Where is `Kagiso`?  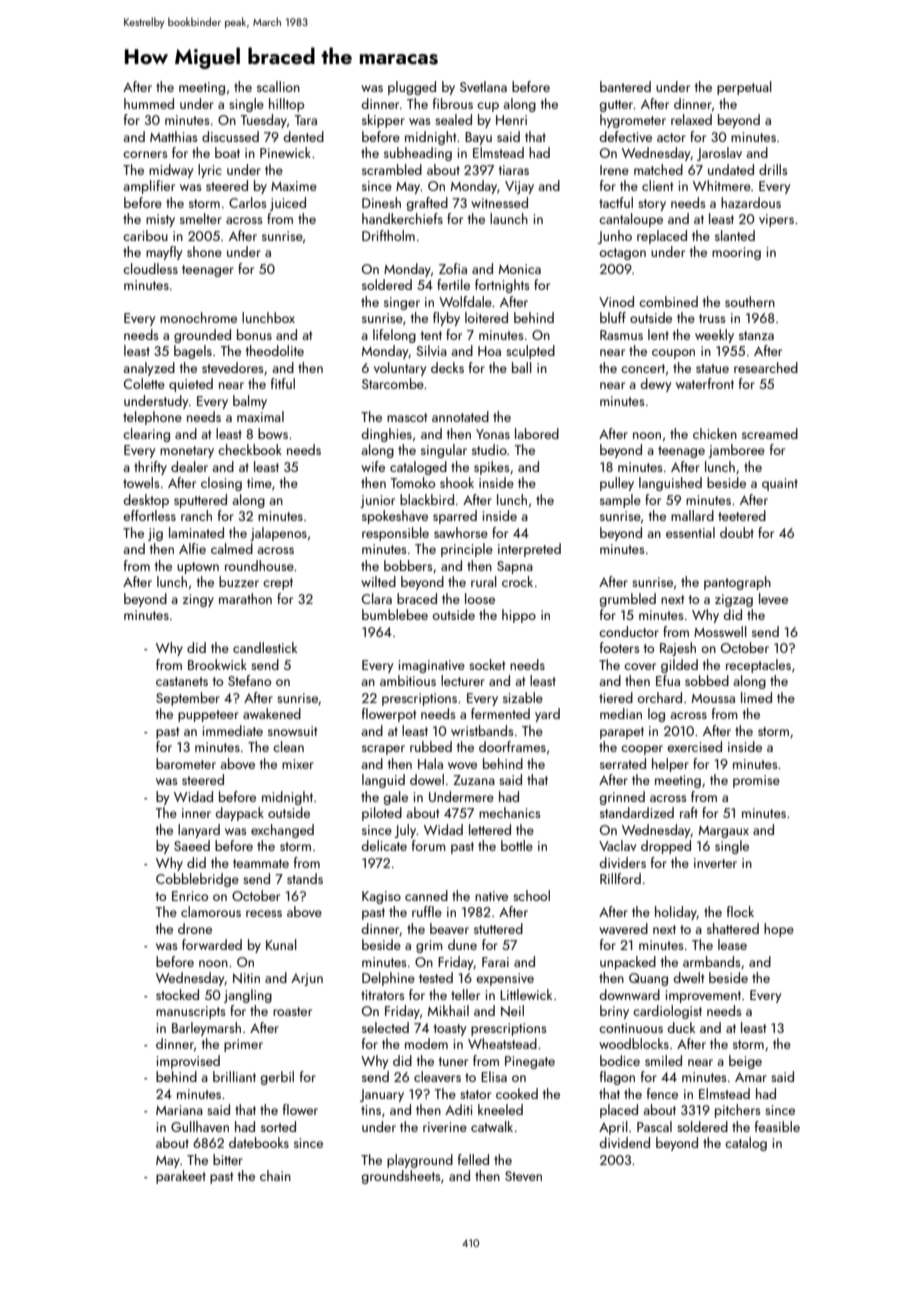 Kagiso is located at coordinates (381, 897).
